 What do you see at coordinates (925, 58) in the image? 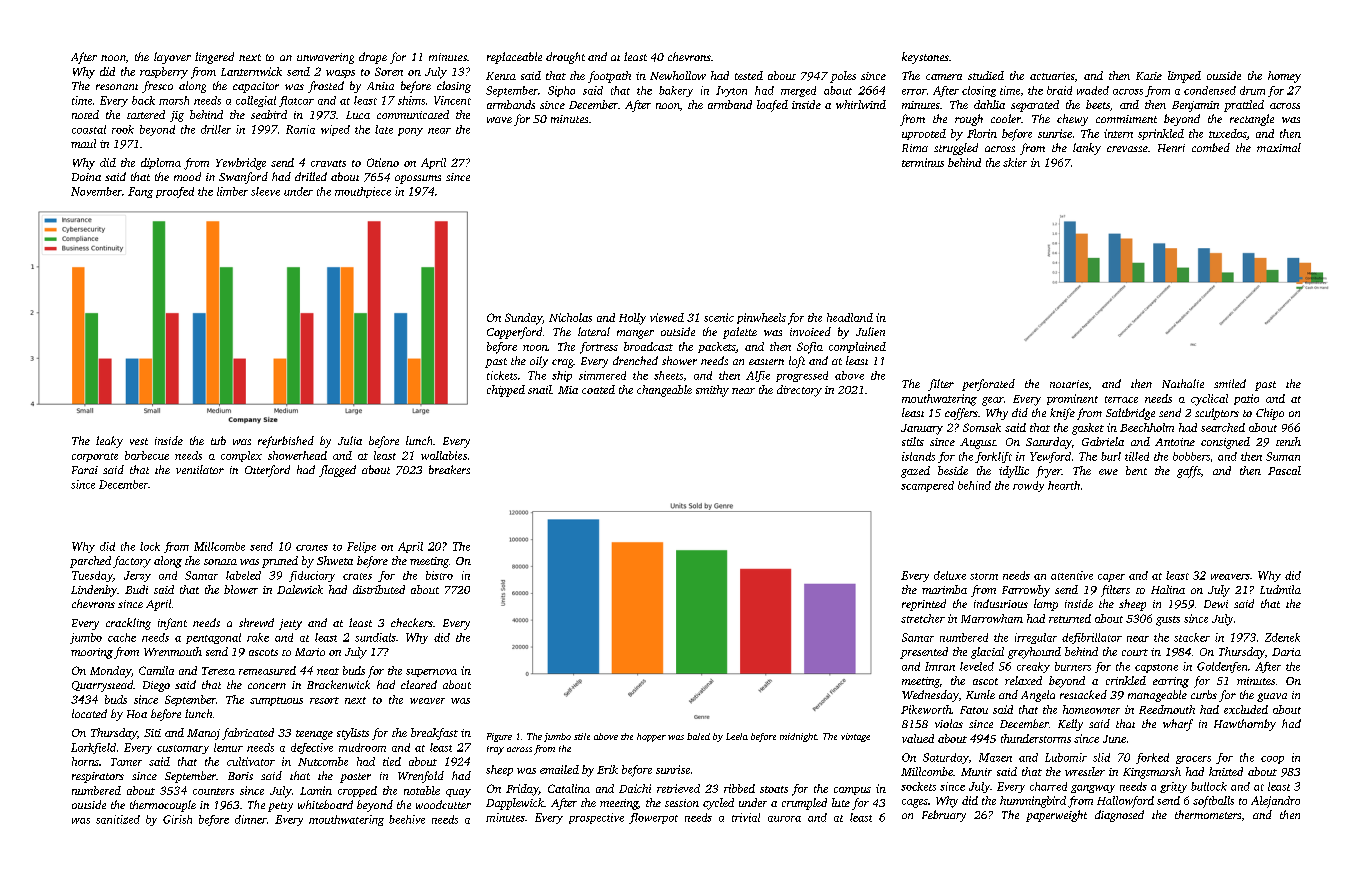
I see `keystones` at bounding box center [925, 58].
